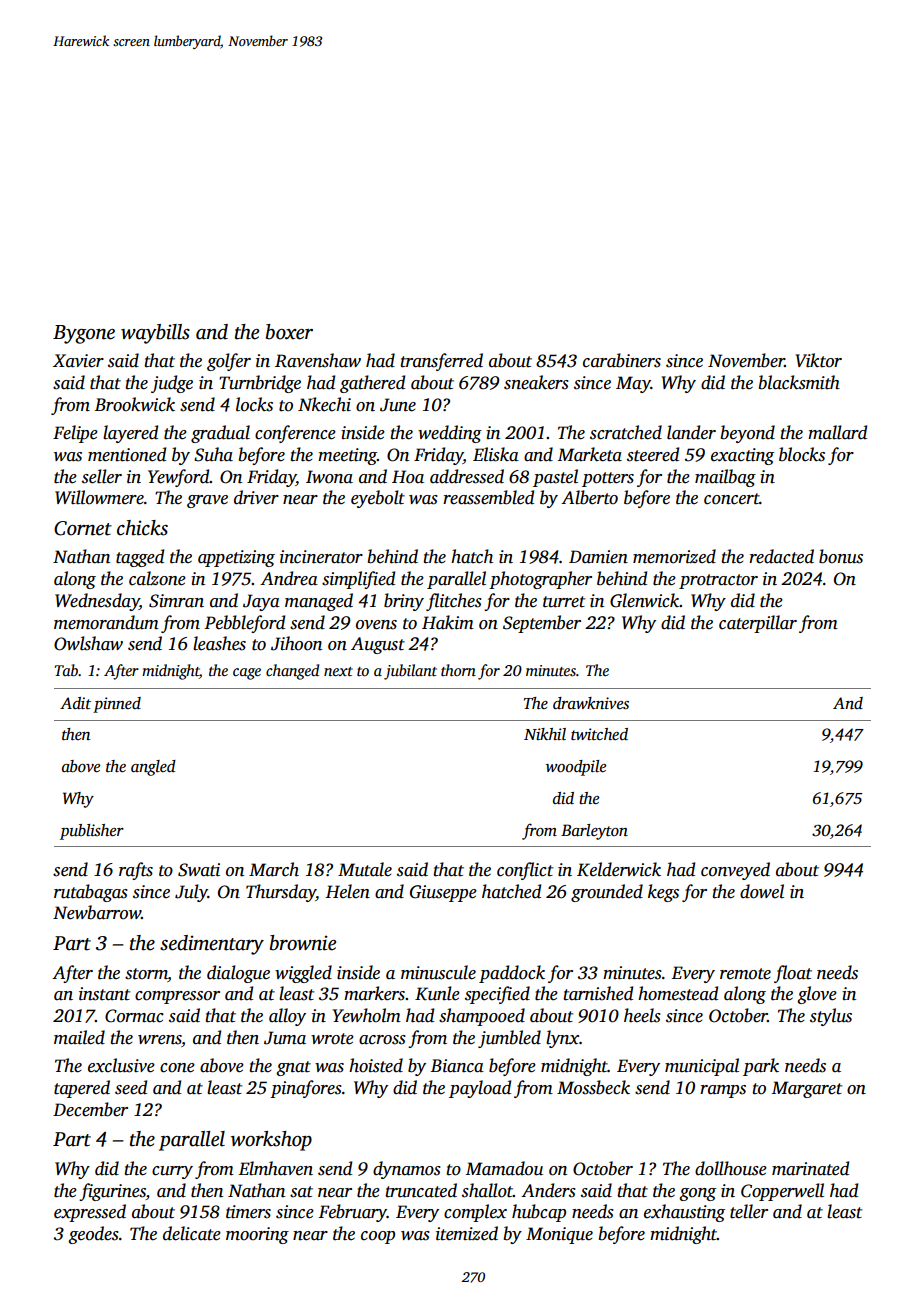 This screenshot has height=1308, width=924. I want to click on Copperwell, so click(782, 1192).
